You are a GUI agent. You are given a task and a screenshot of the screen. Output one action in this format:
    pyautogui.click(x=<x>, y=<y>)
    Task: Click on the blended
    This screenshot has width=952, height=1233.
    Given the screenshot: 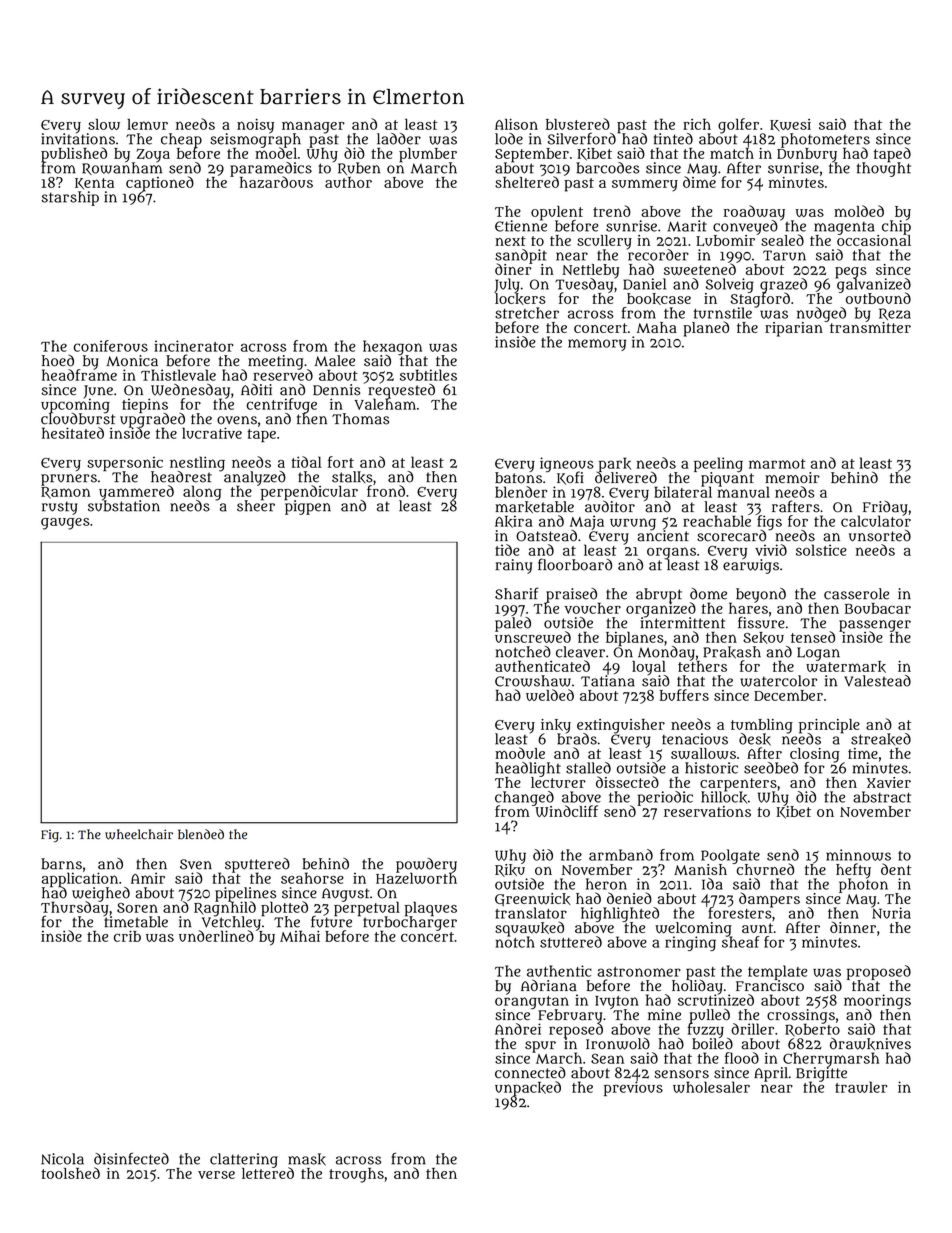 What is the action you would take?
    pyautogui.click(x=201, y=834)
